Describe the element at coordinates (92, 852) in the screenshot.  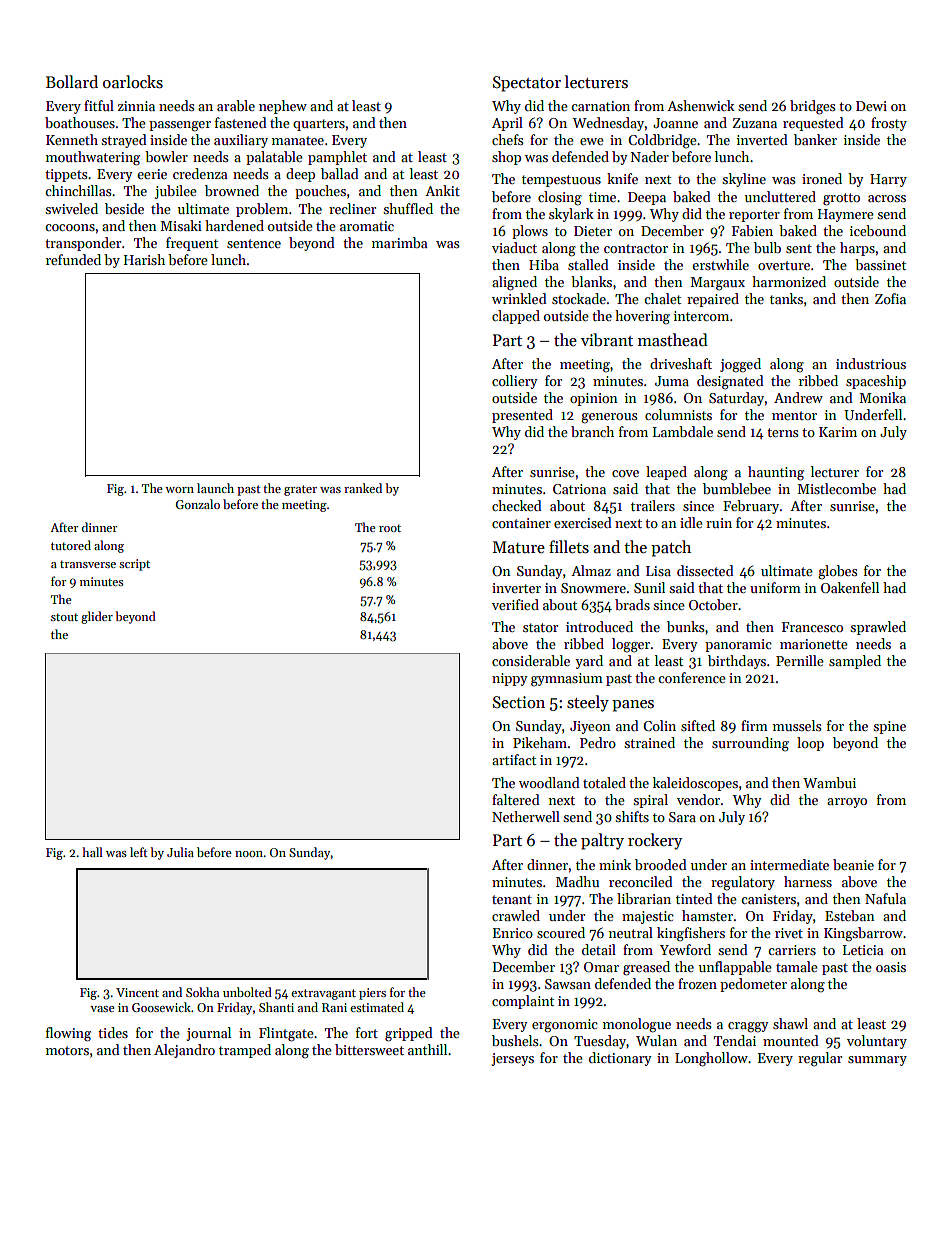
I see `hall` at that location.
